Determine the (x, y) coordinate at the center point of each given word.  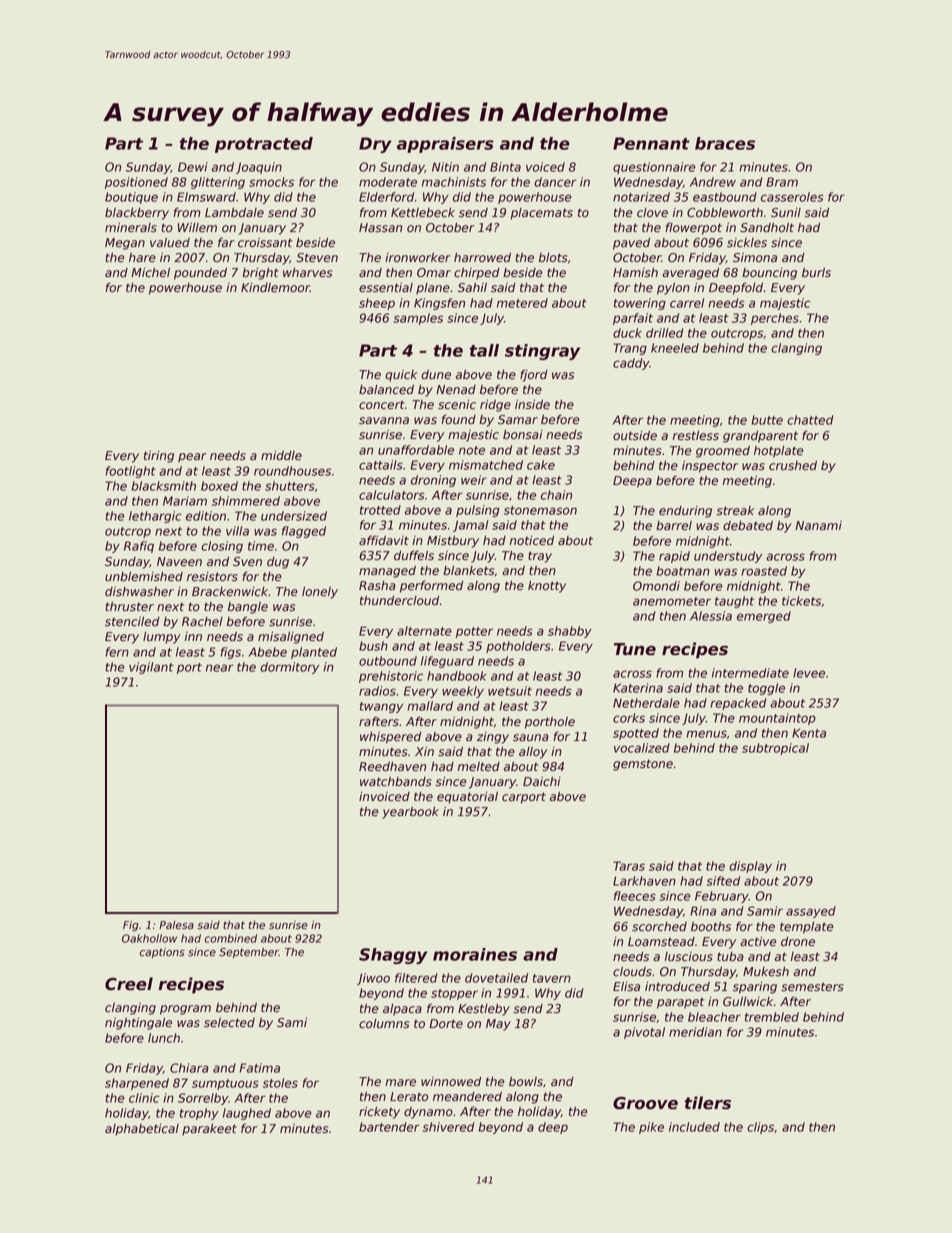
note (472, 450)
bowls (526, 1082)
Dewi (193, 167)
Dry (375, 145)
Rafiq (139, 547)
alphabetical (142, 1130)
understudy (728, 557)
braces (725, 143)
